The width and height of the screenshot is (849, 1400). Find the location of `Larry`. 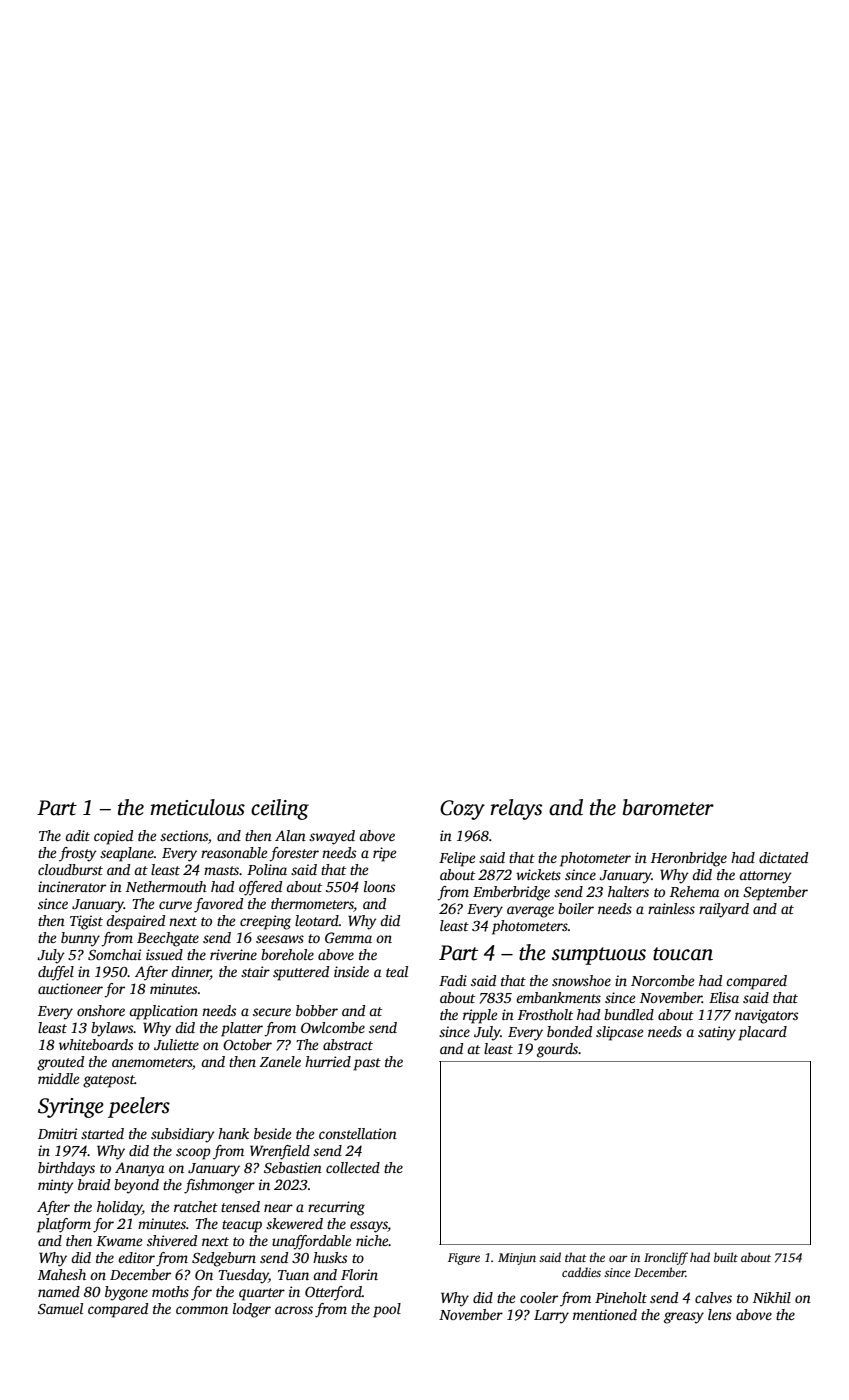

Larry is located at coordinates (551, 1317).
